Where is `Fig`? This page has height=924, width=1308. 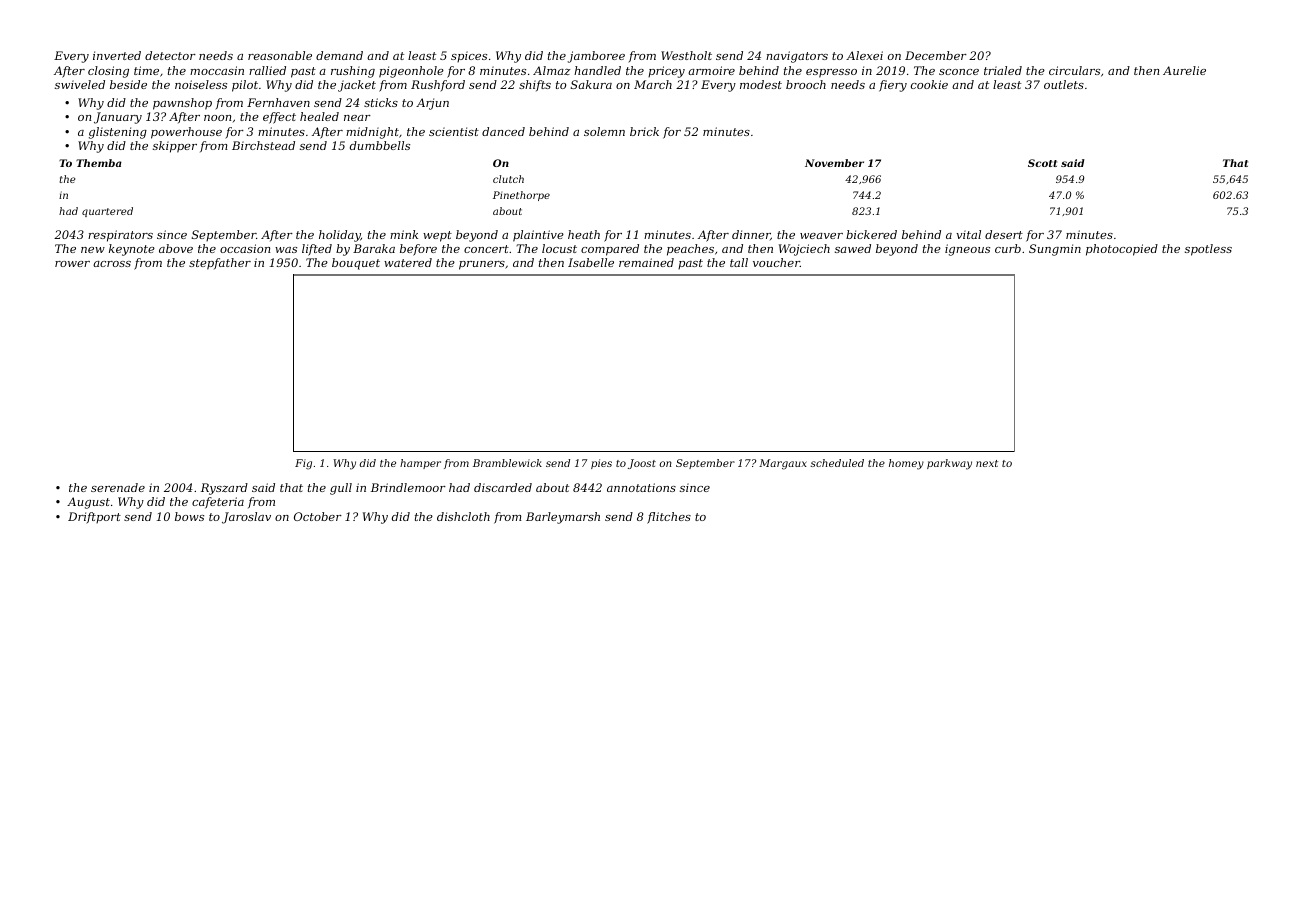
Fig is located at coordinates (303, 464).
